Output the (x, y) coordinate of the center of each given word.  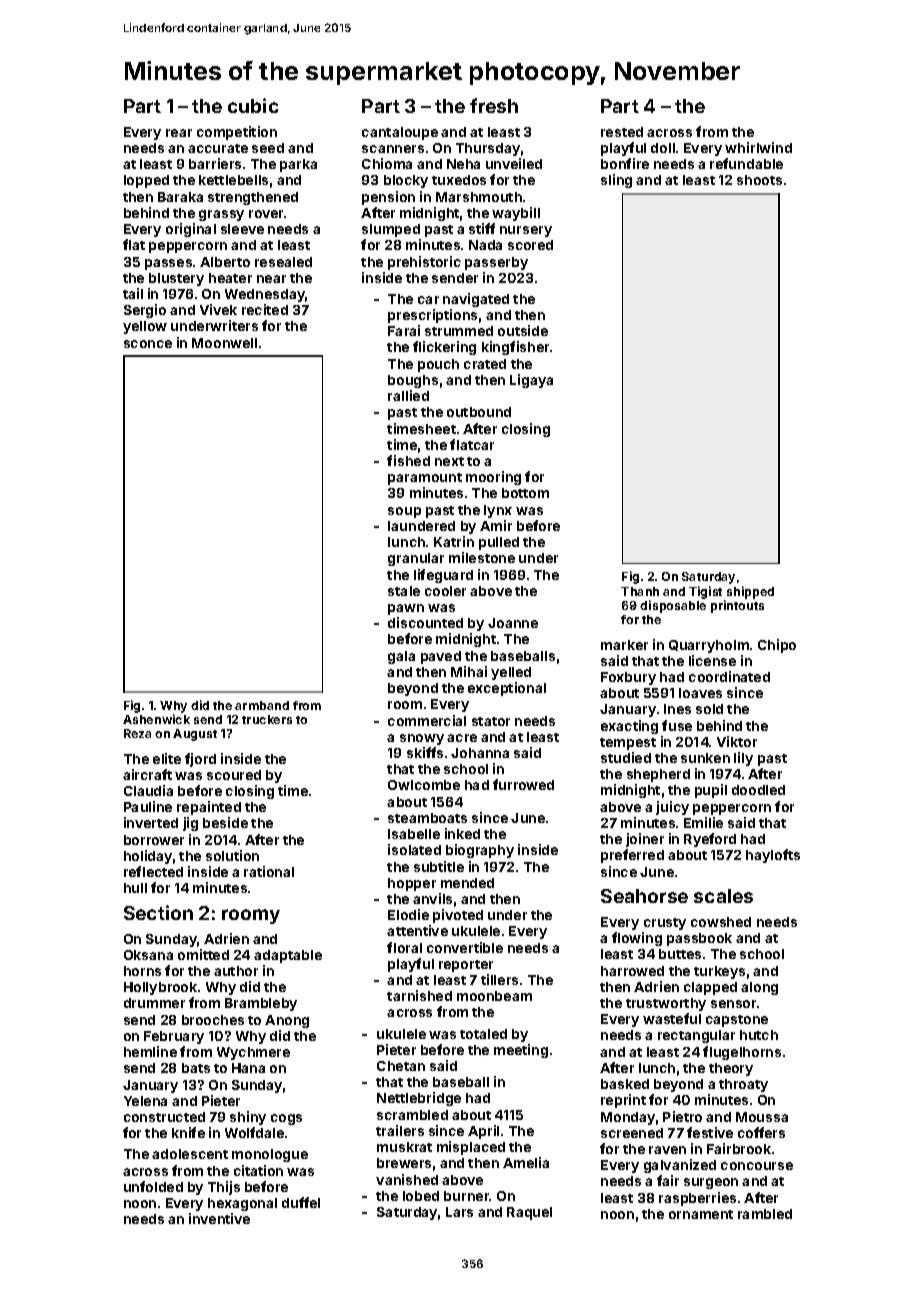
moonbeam (494, 996)
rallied (408, 395)
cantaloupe (400, 133)
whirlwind (758, 147)
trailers (400, 1130)
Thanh (640, 591)
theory (731, 1069)
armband (262, 705)
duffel (301, 1202)
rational (269, 871)
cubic (253, 105)
